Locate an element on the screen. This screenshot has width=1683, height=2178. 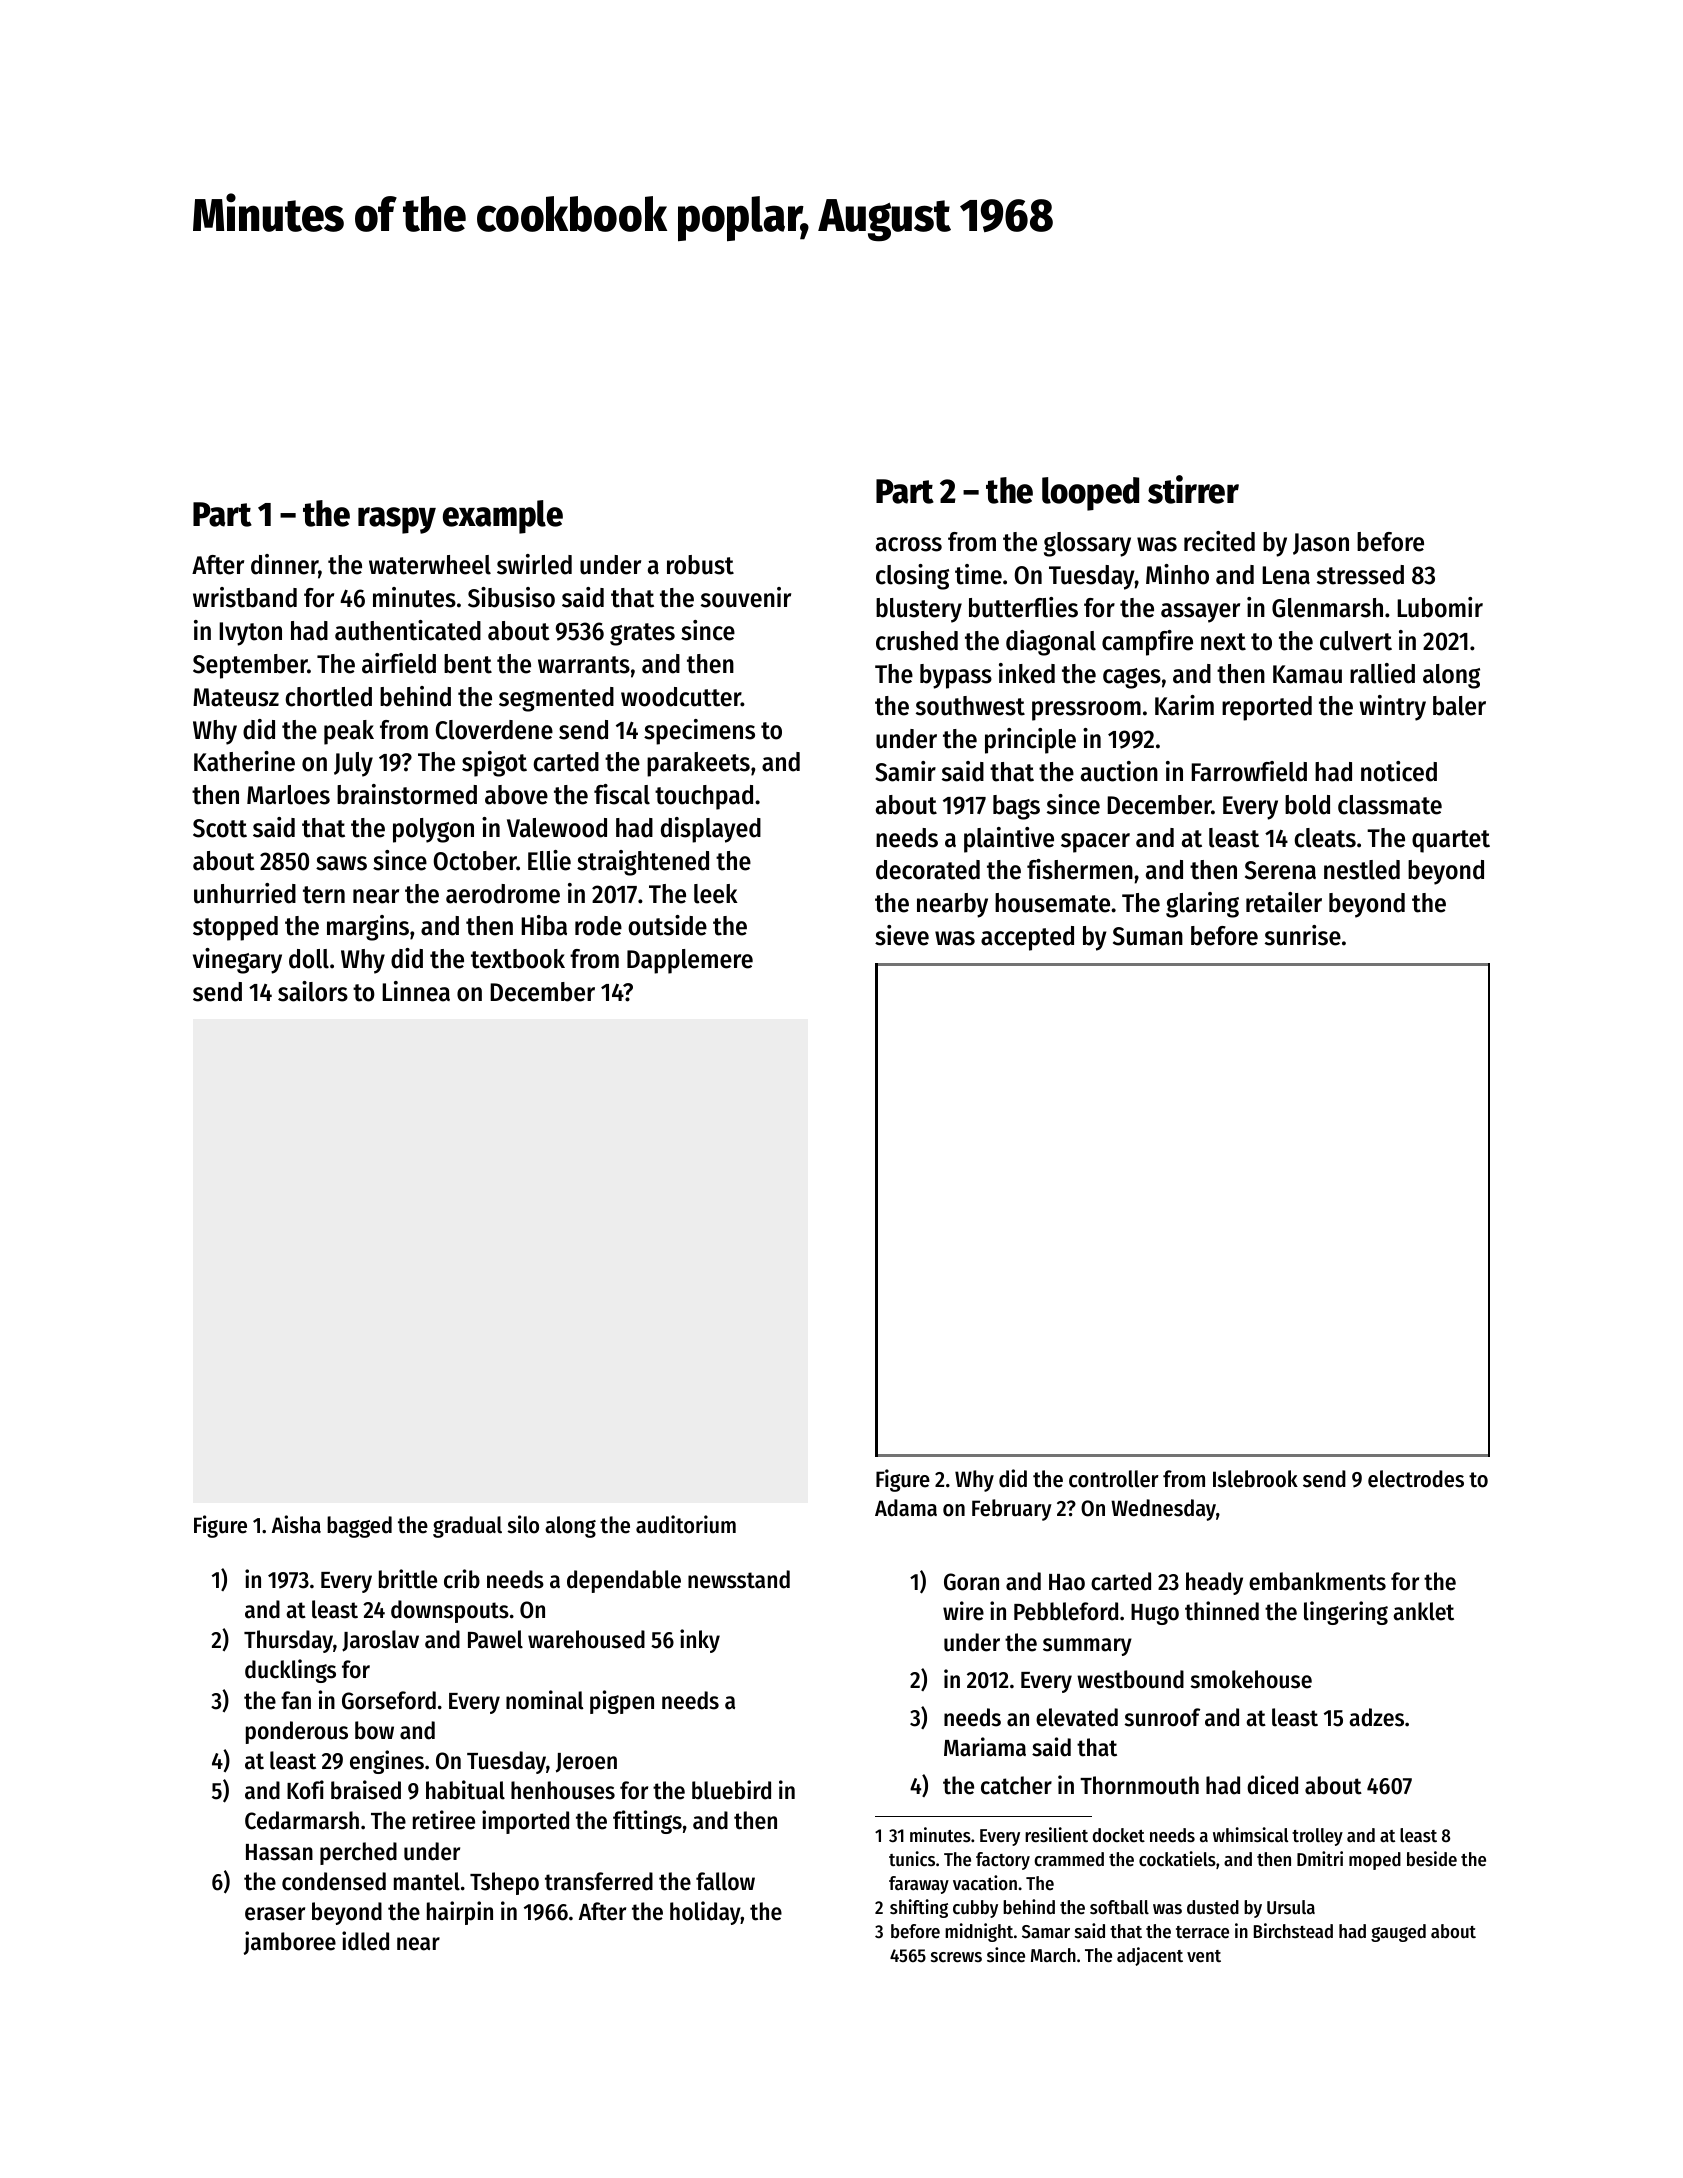
across is located at coordinates (909, 544).
